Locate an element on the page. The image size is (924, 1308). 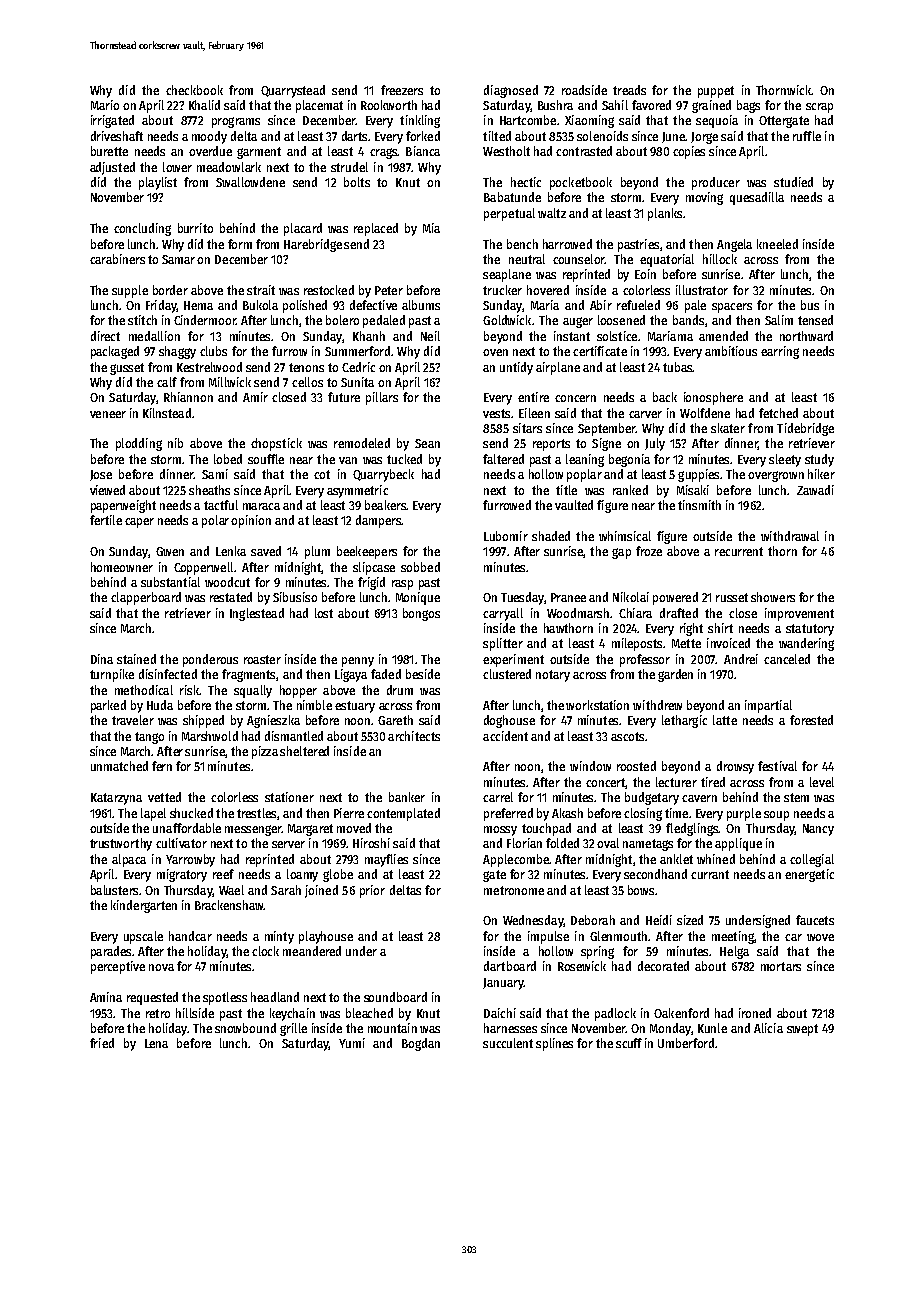
withdrew is located at coordinates (657, 705).
